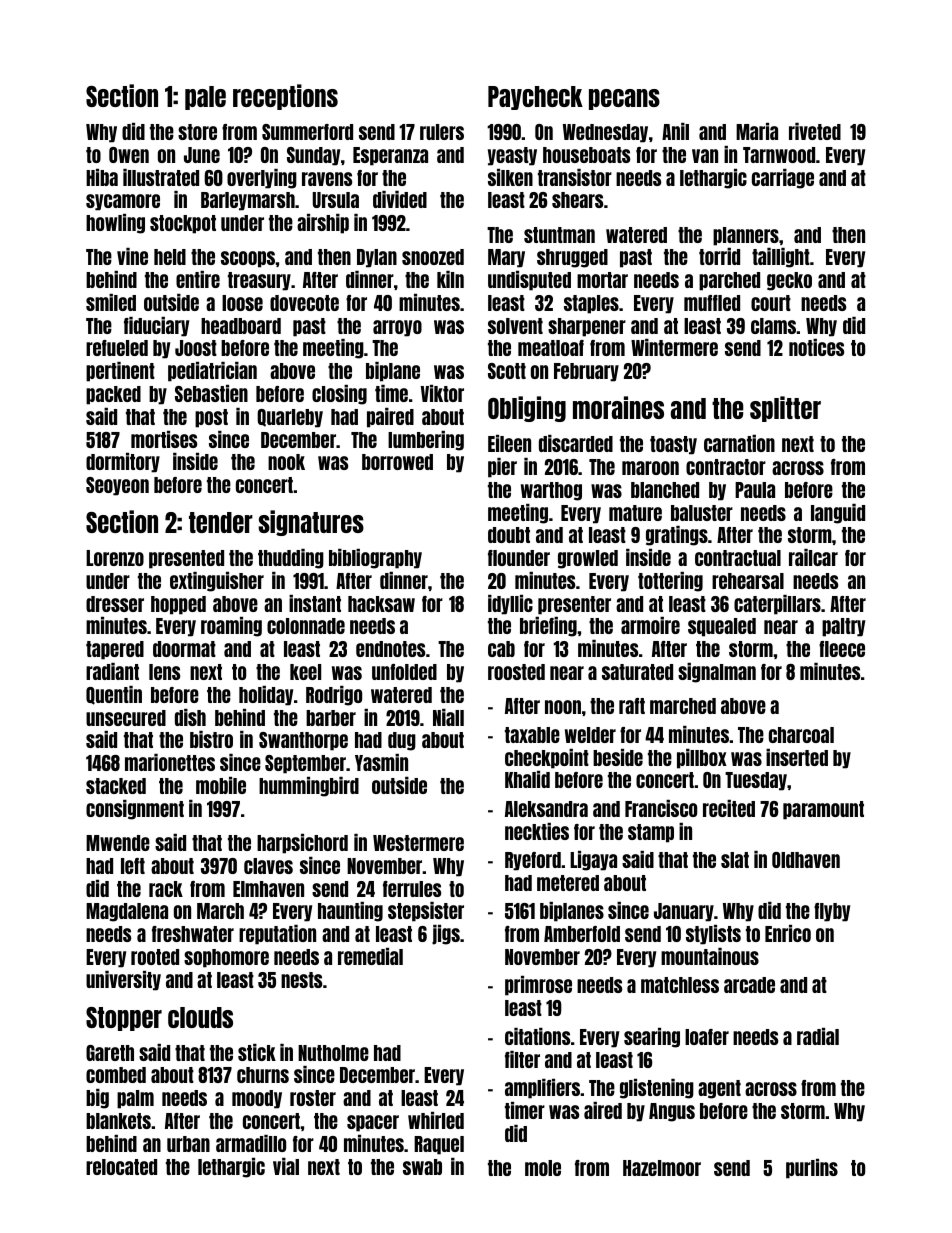  I want to click on paltry, so click(843, 627).
